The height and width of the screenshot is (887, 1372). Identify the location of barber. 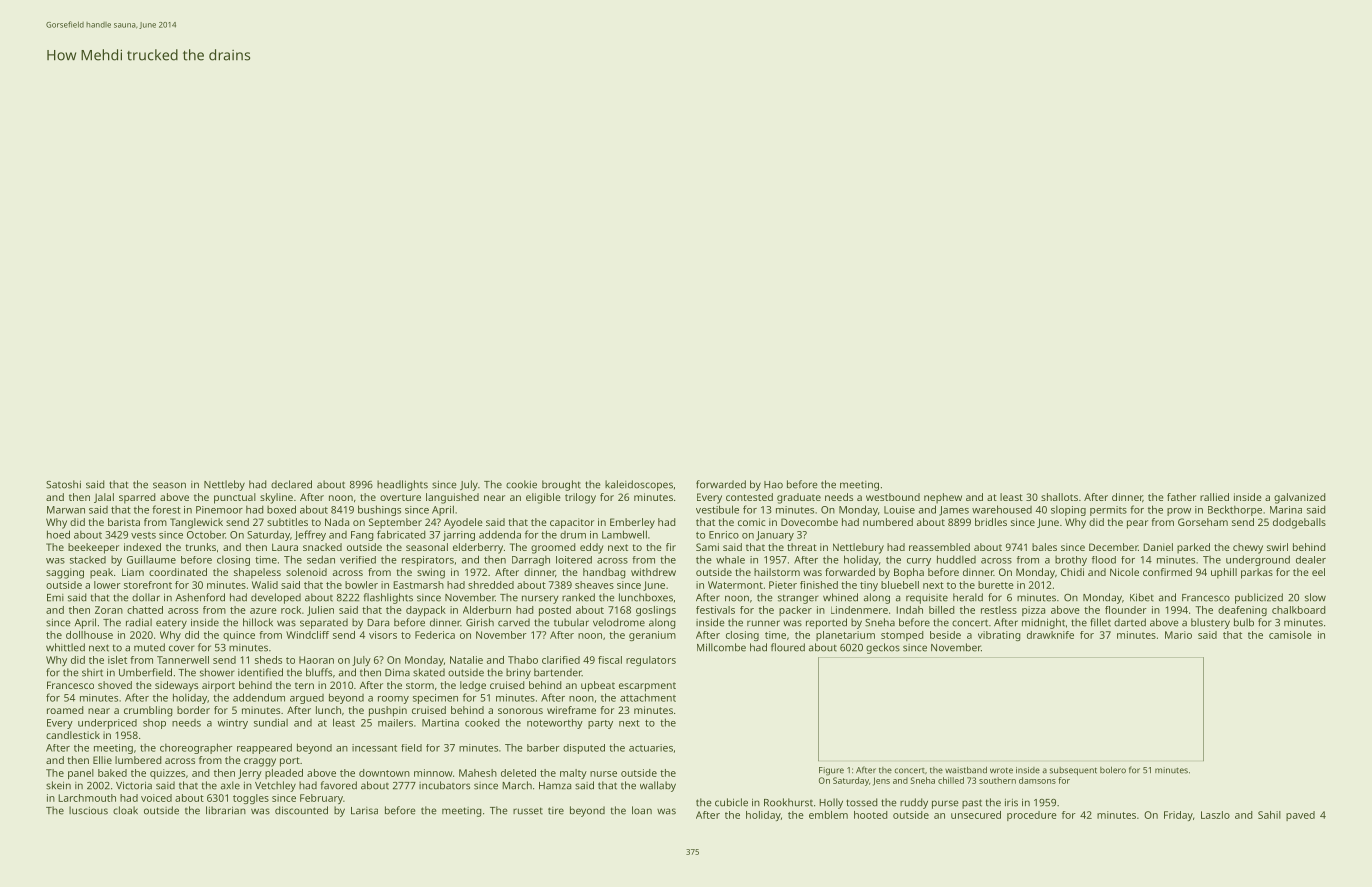
(543, 748).
